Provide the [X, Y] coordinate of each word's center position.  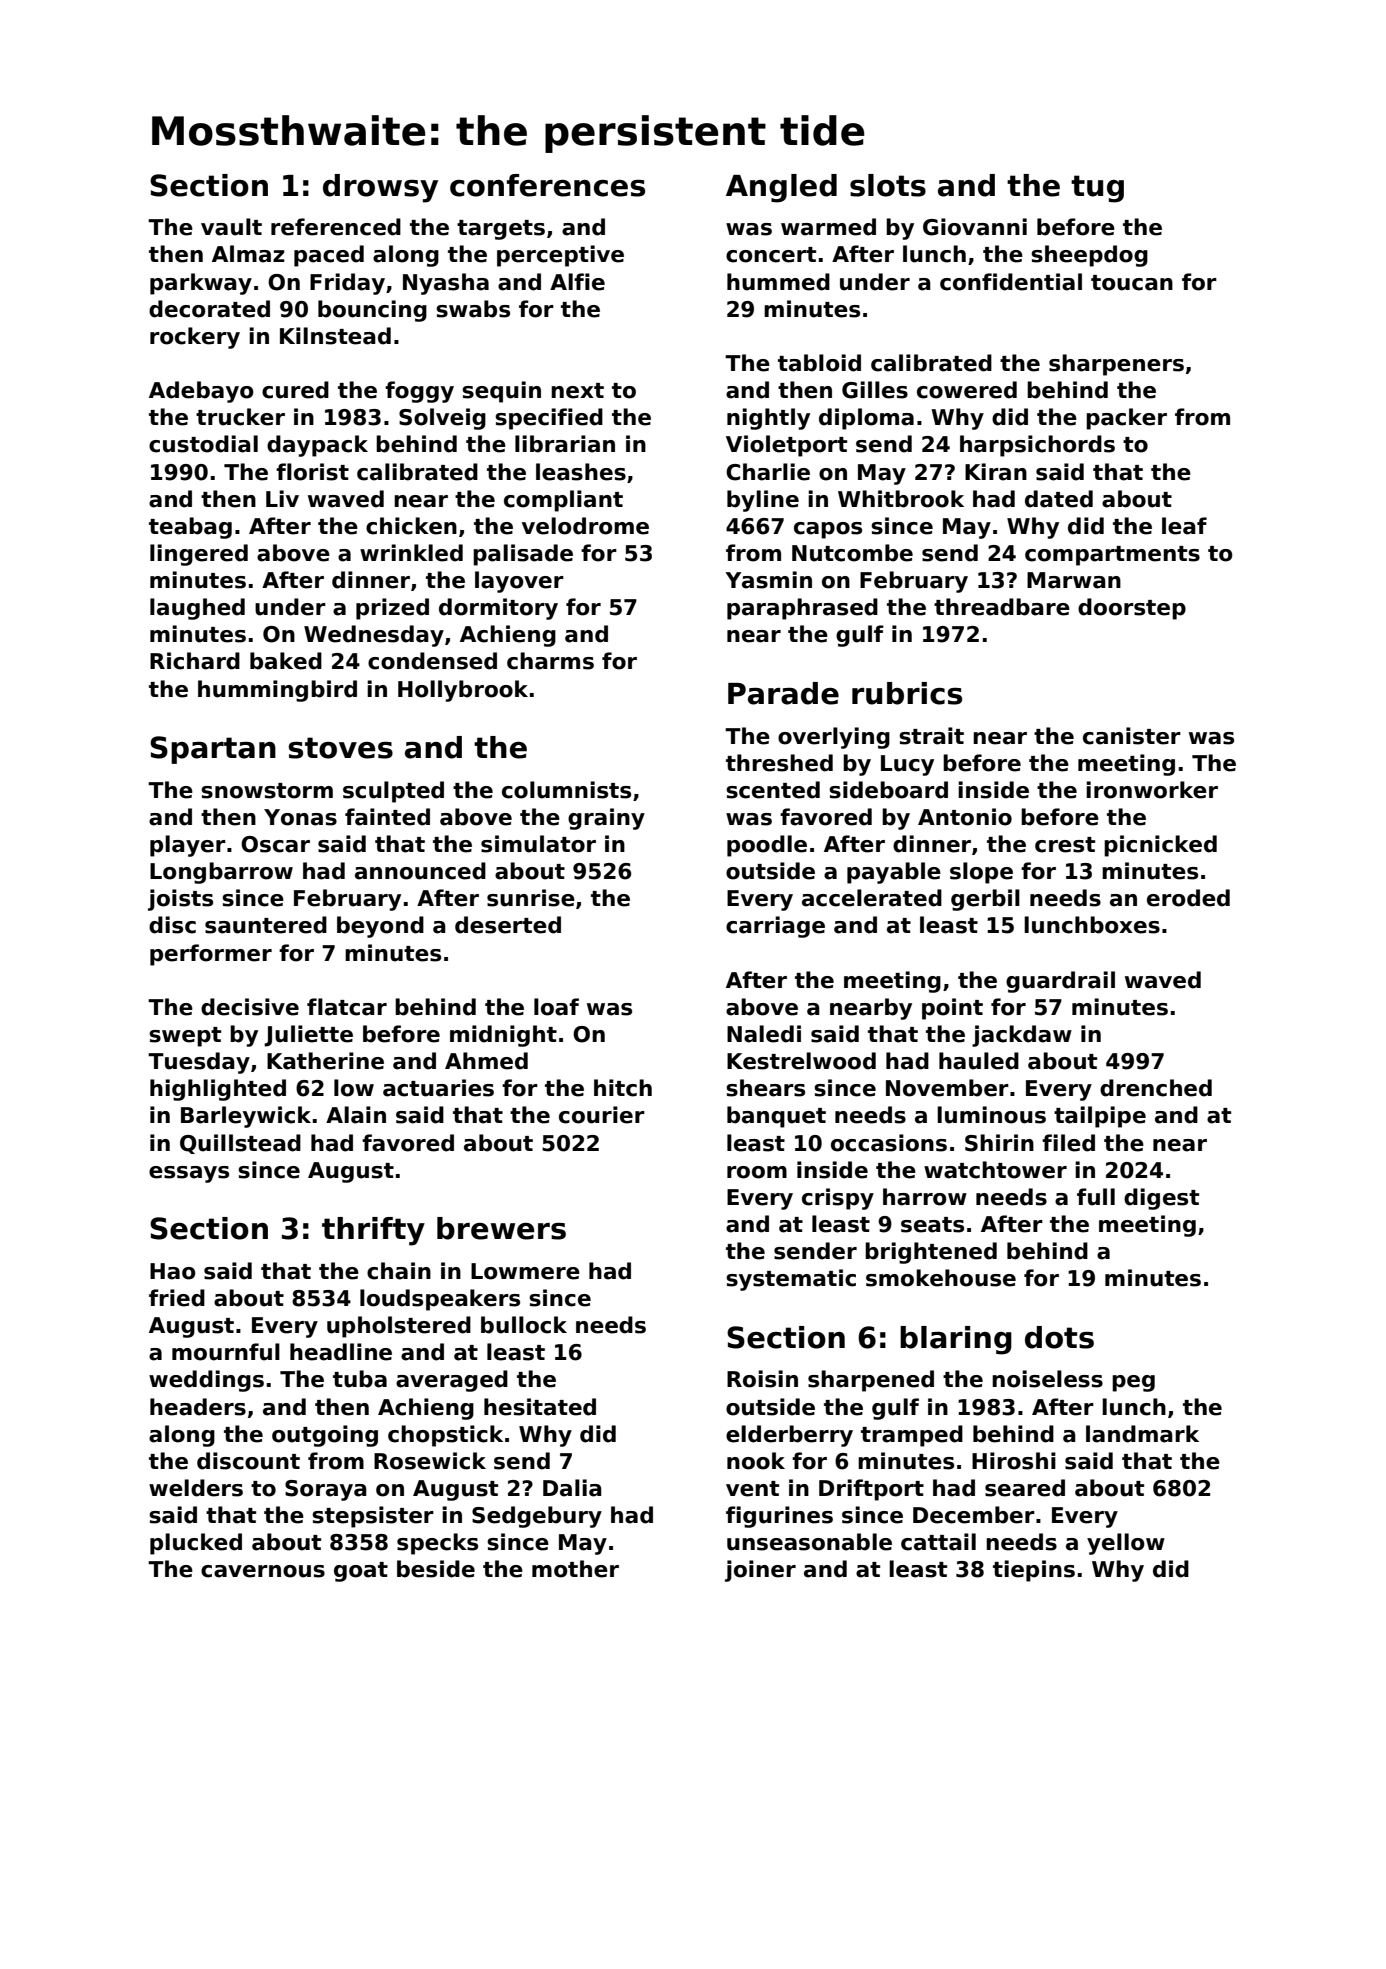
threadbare [1002, 607]
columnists [566, 790]
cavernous [263, 1571]
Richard [195, 661]
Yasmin [768, 580]
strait [931, 736]
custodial [203, 444]
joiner [760, 1571]
